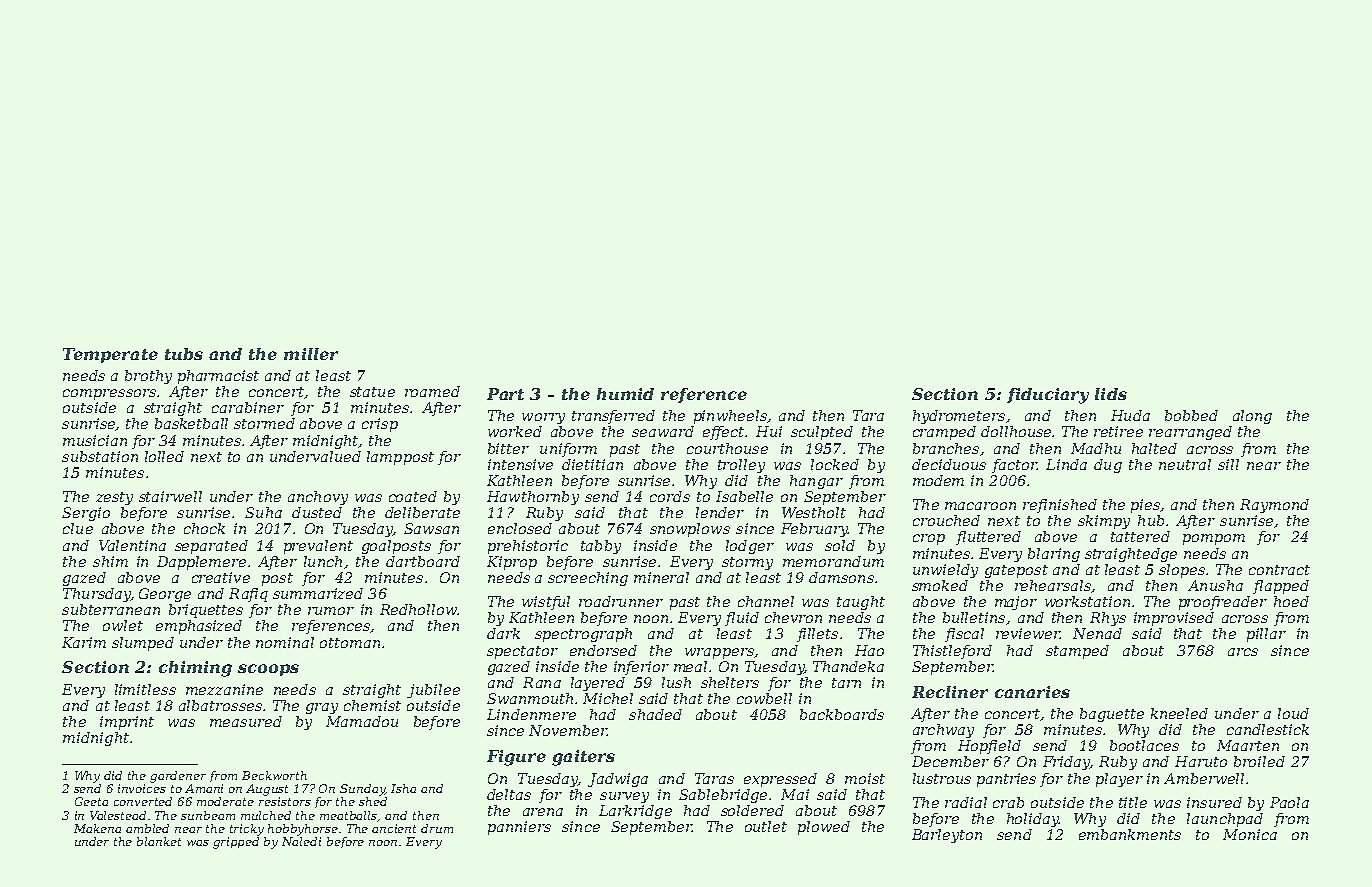 The height and width of the screenshot is (887, 1372). I want to click on wrappers, so click(719, 653).
